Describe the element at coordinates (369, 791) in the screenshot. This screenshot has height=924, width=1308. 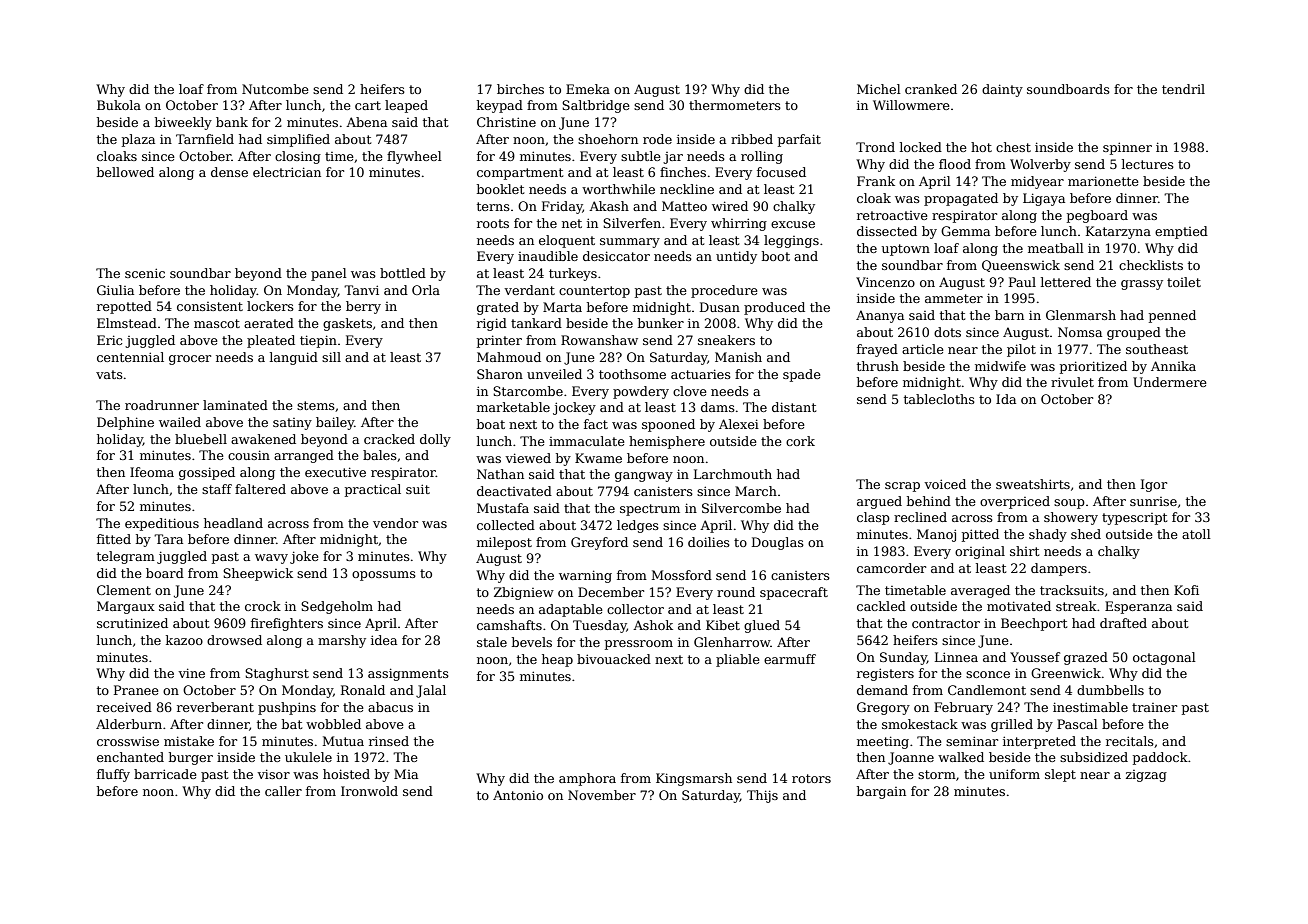
I see `Ironwold` at that location.
